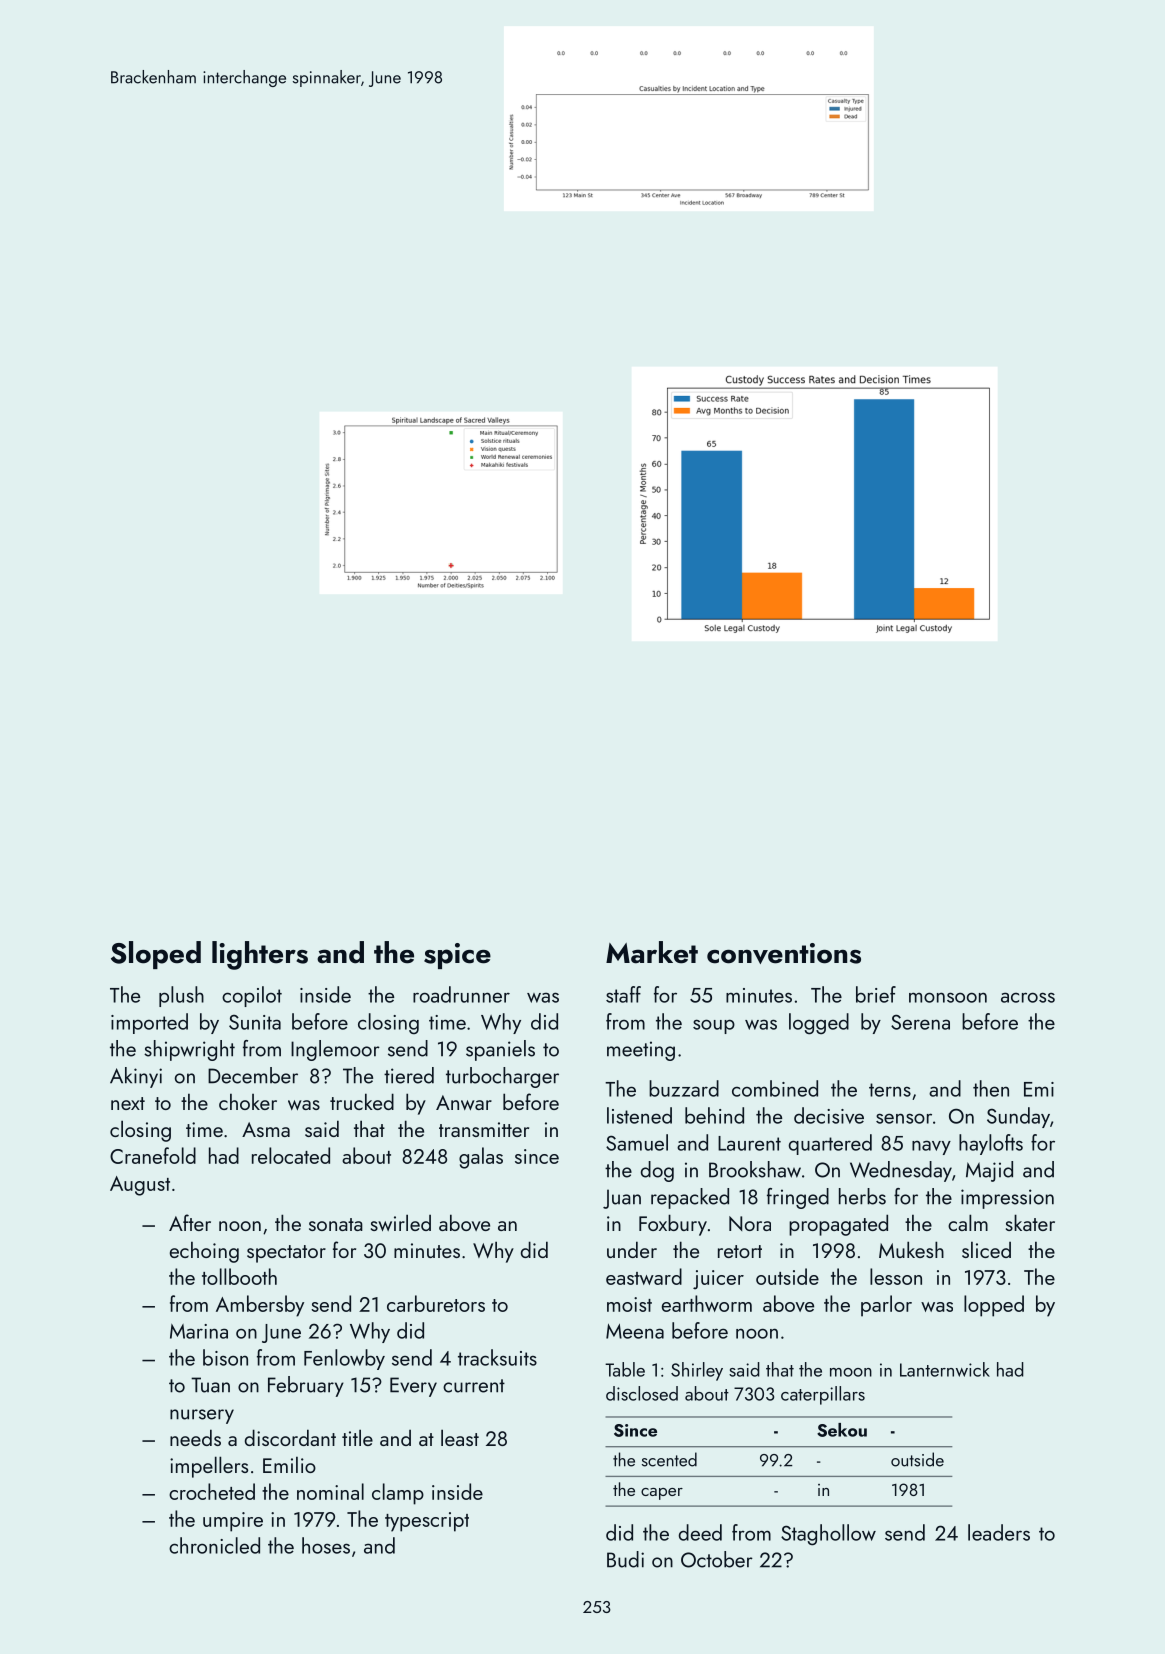 This screenshot has height=1654, width=1165. What do you see at coordinates (625, 1559) in the screenshot?
I see `Budi` at bounding box center [625, 1559].
